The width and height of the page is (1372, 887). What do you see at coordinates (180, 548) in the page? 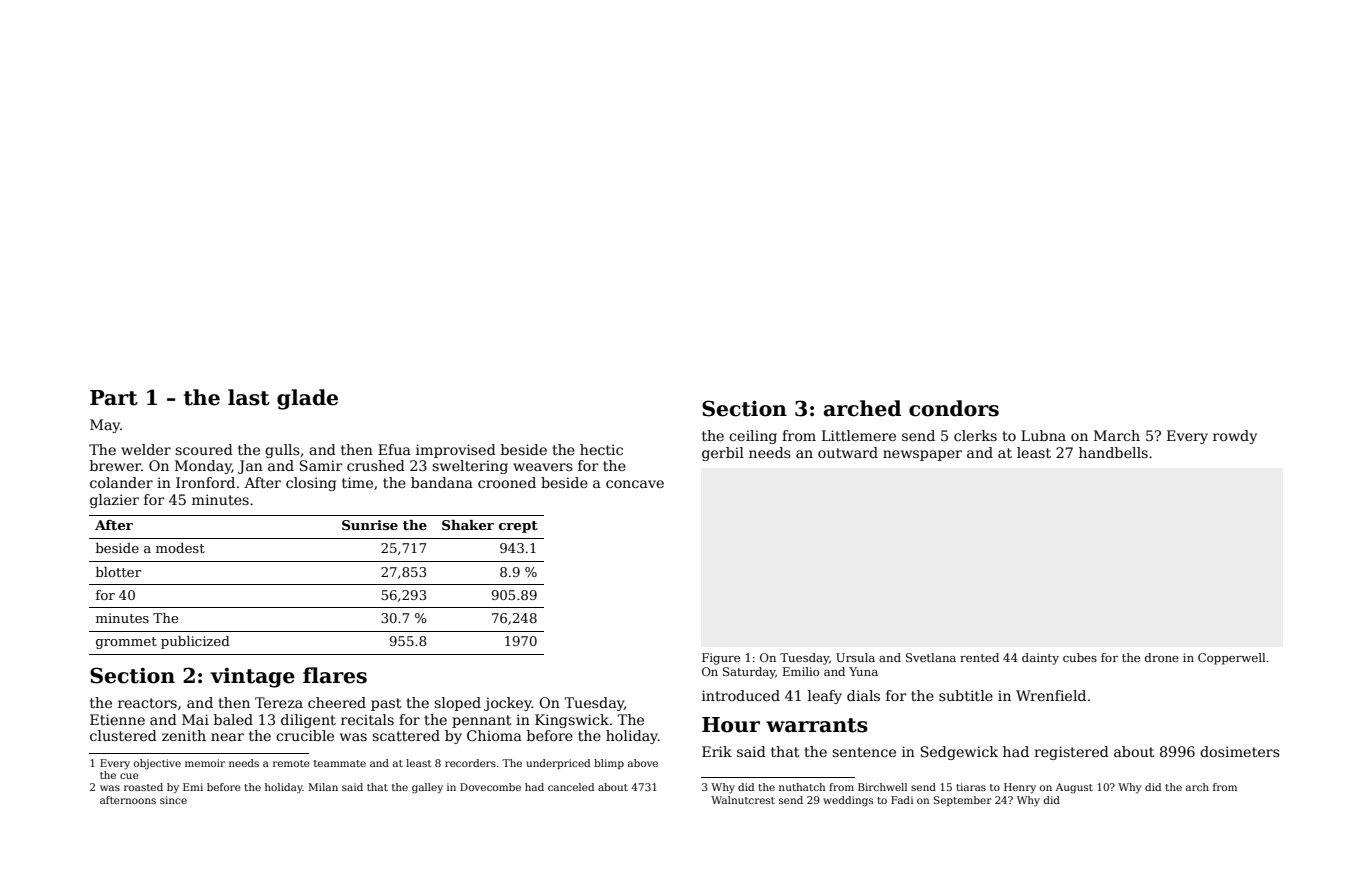
I see `modest` at bounding box center [180, 548].
